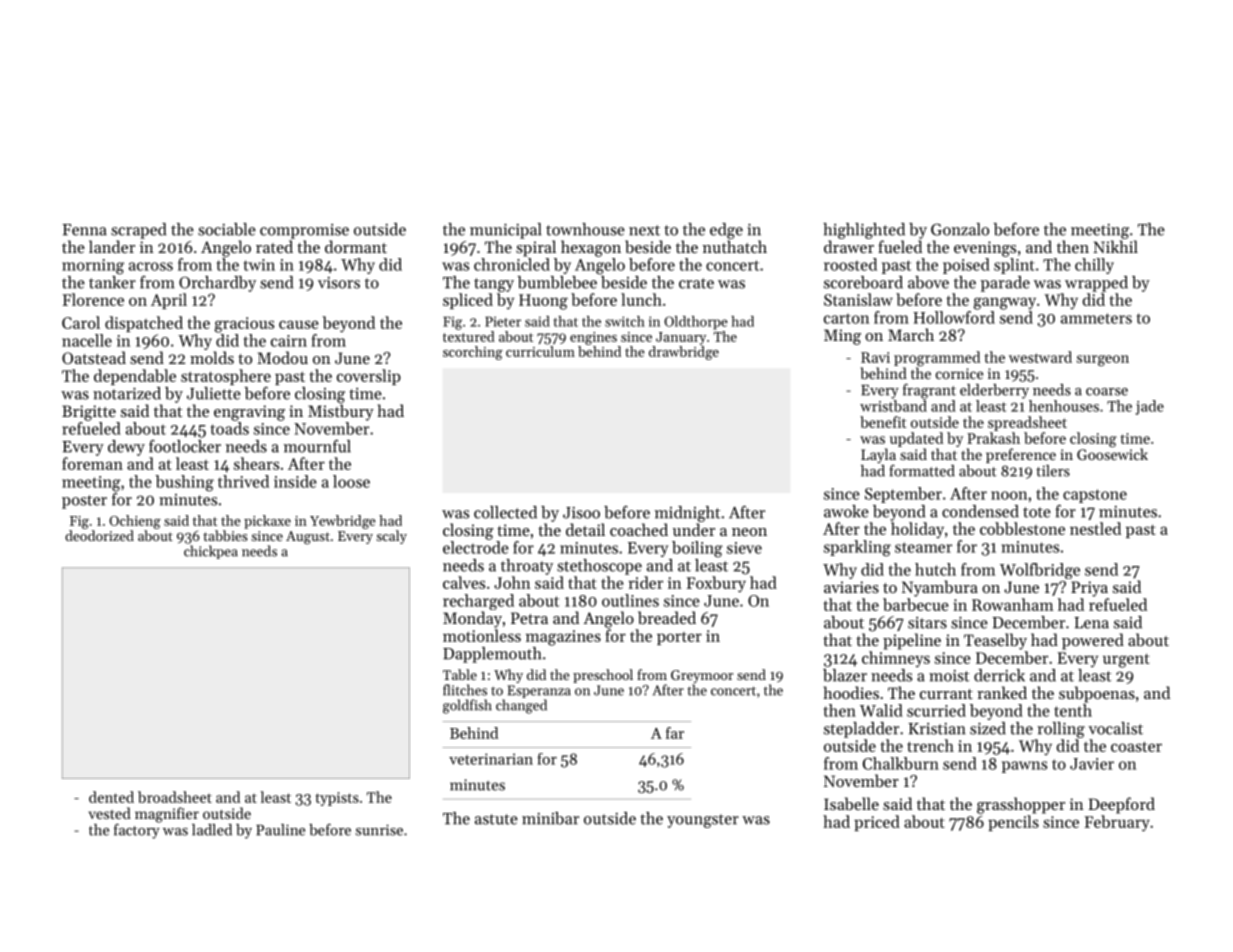  I want to click on Huong, so click(543, 302).
